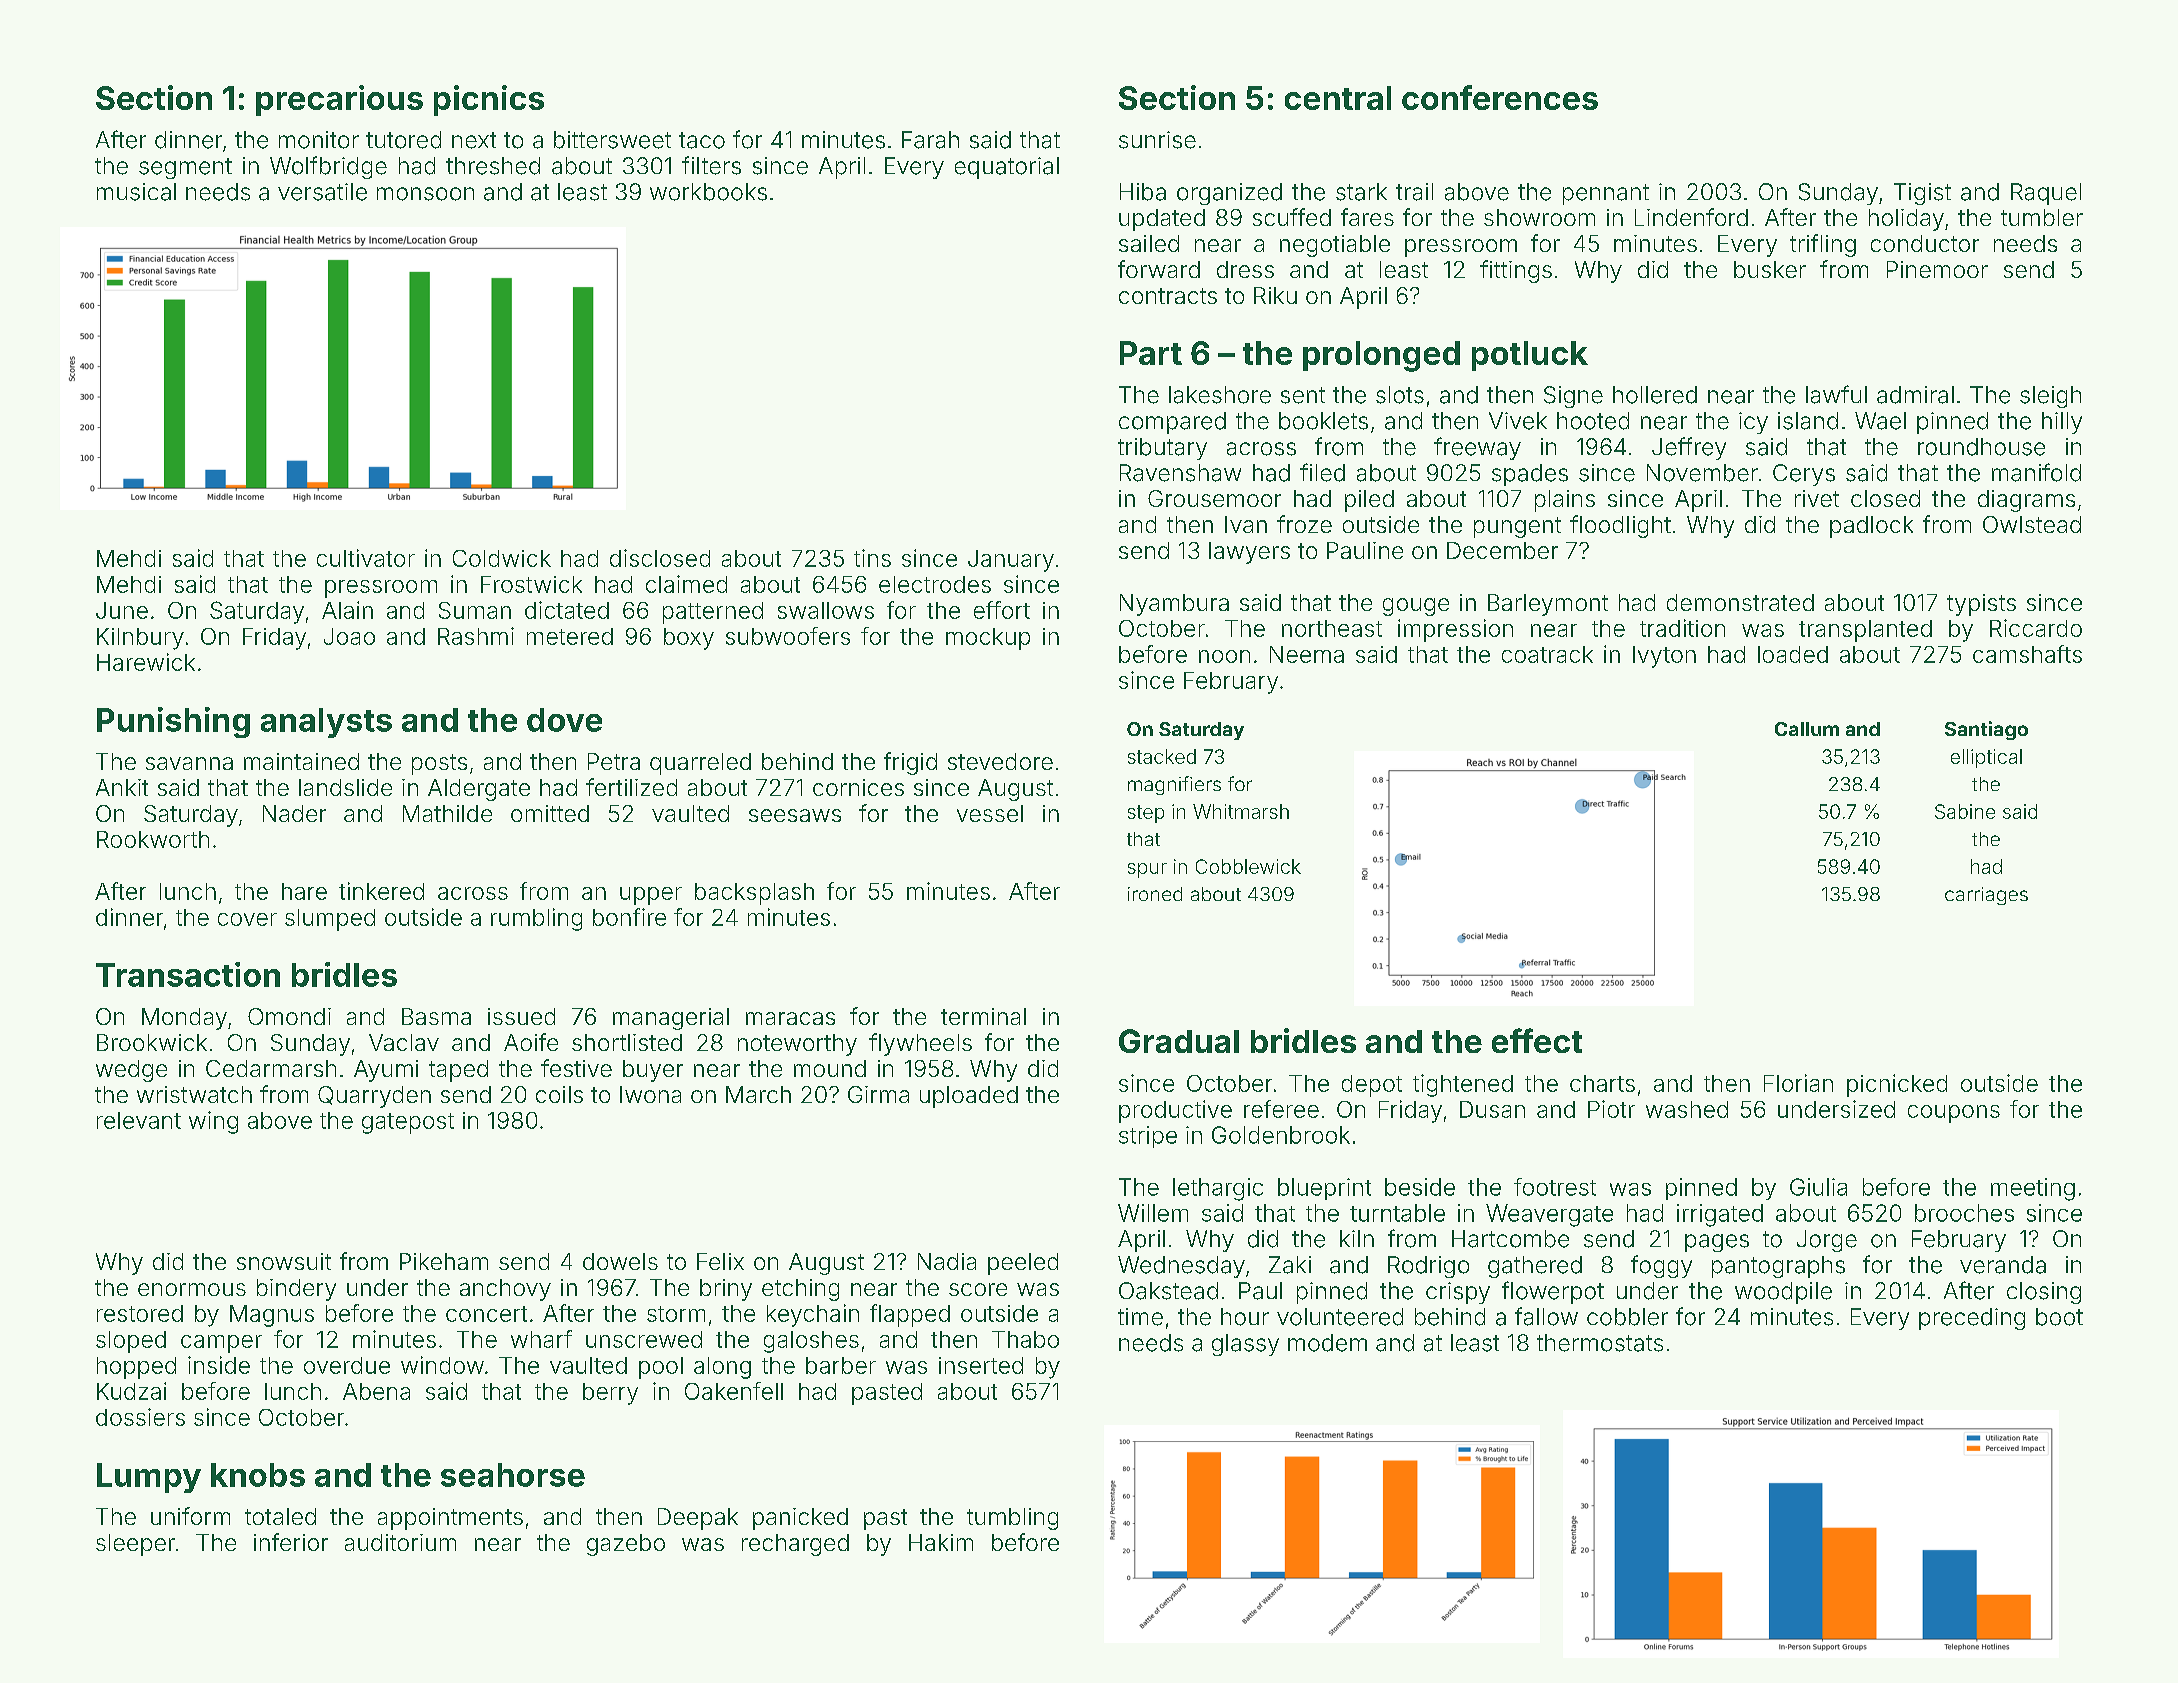  I want to click on precarious, so click(339, 100).
